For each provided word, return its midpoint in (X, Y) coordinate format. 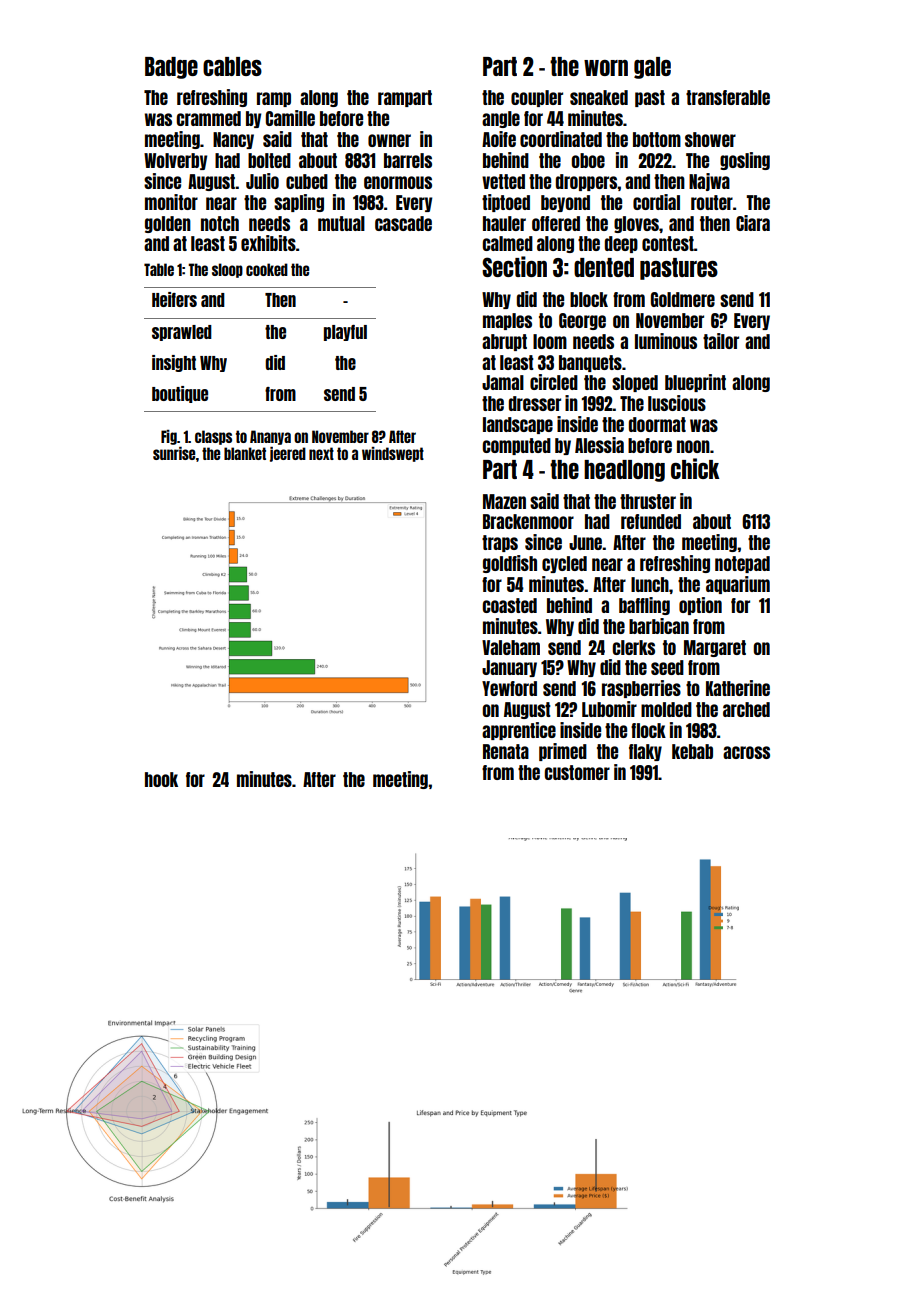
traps (500, 543)
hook (161, 779)
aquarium (738, 585)
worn (606, 68)
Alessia (599, 445)
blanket (245, 453)
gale (652, 68)
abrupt (504, 342)
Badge (171, 68)
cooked (267, 269)
